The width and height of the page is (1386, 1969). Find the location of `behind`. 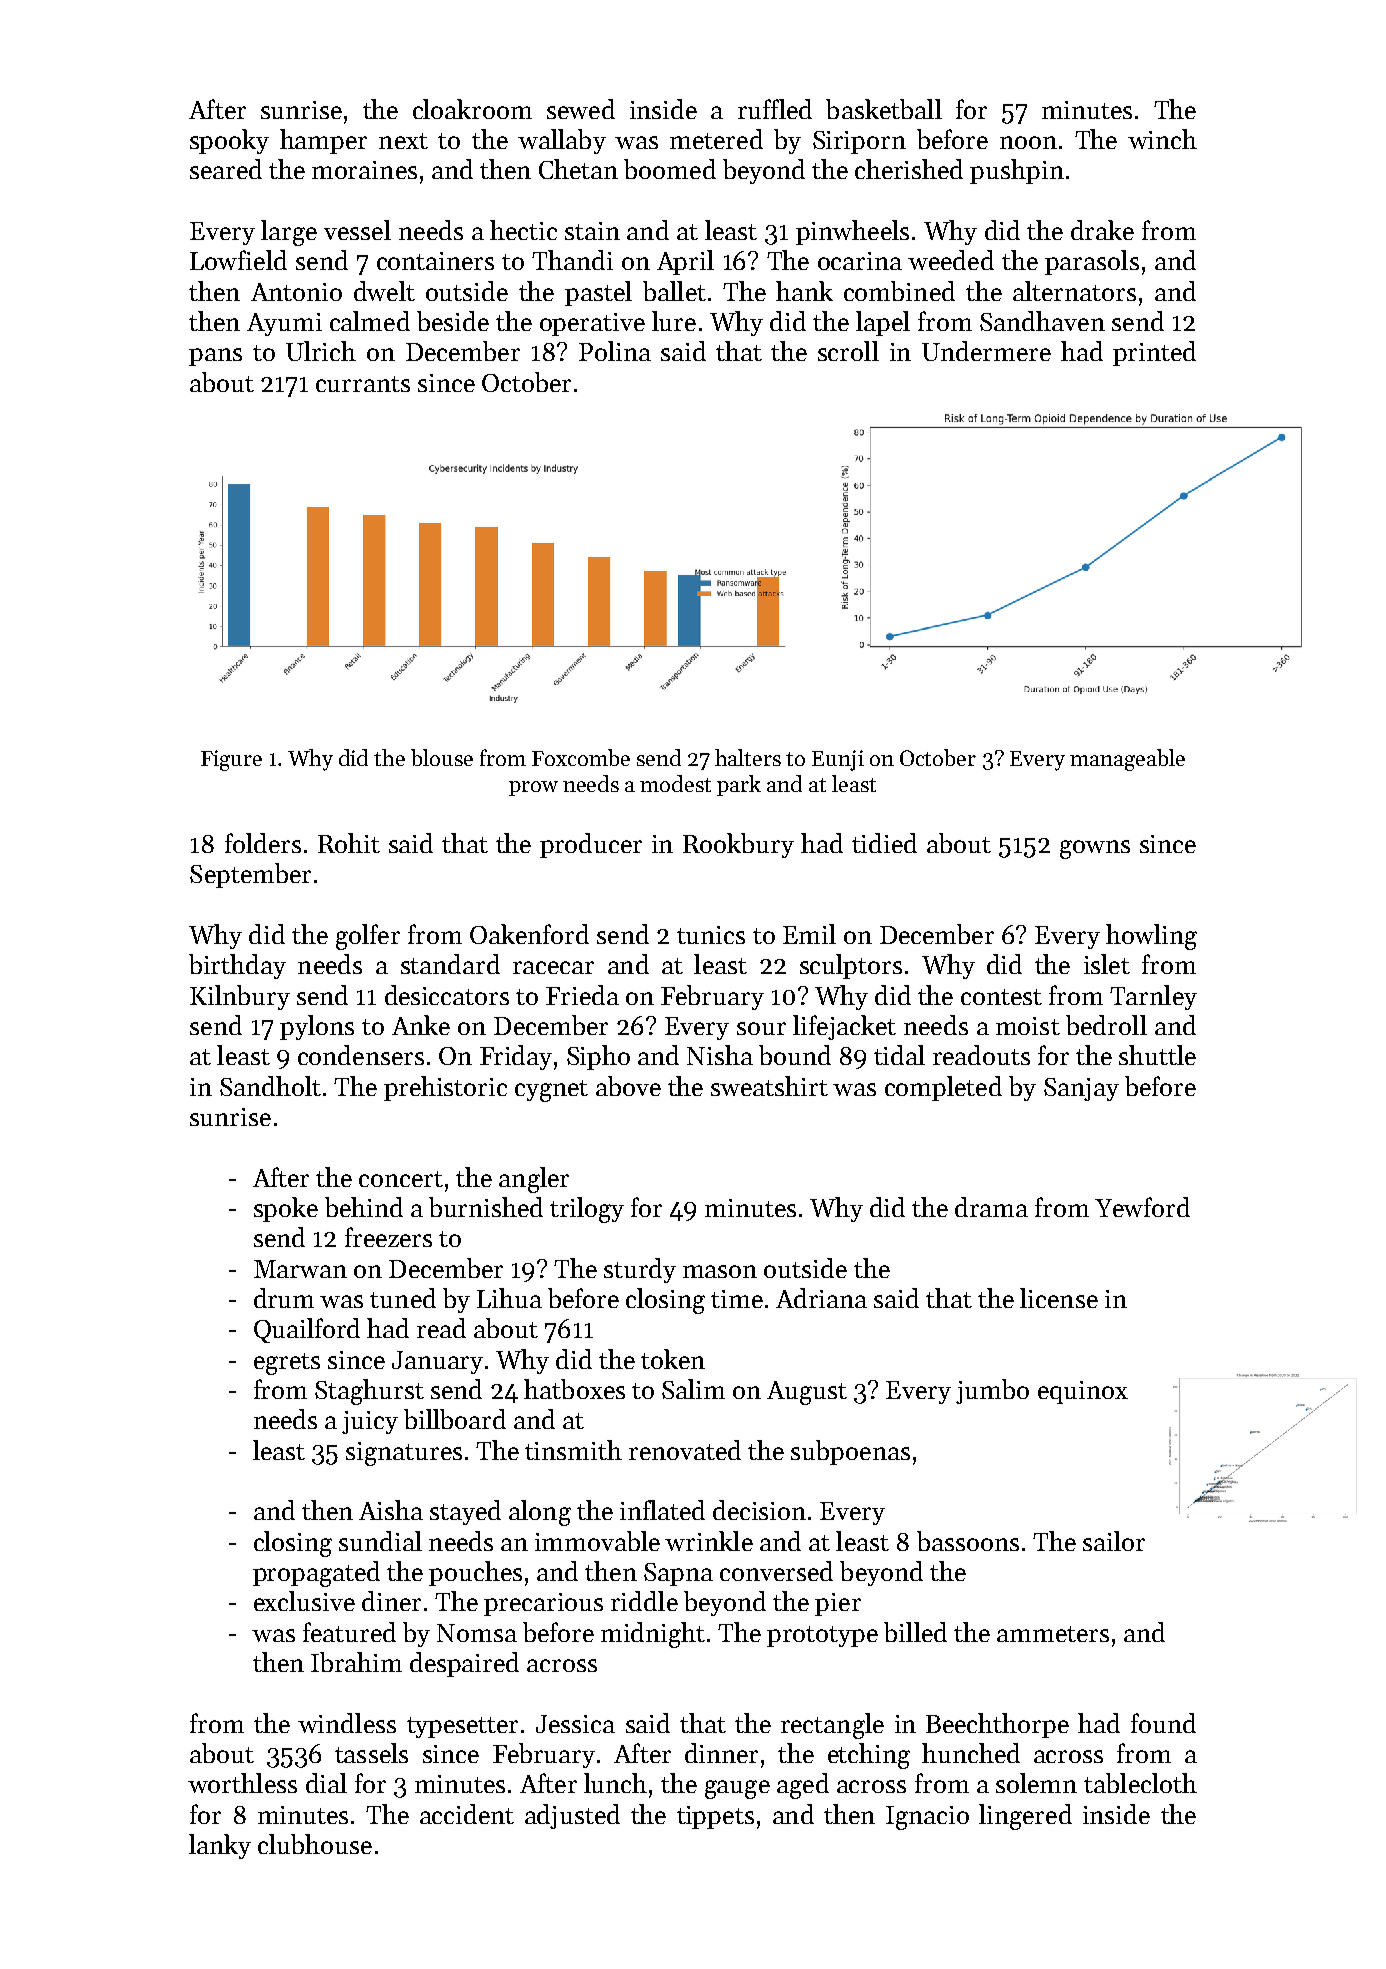

behind is located at coordinates (364, 1207).
